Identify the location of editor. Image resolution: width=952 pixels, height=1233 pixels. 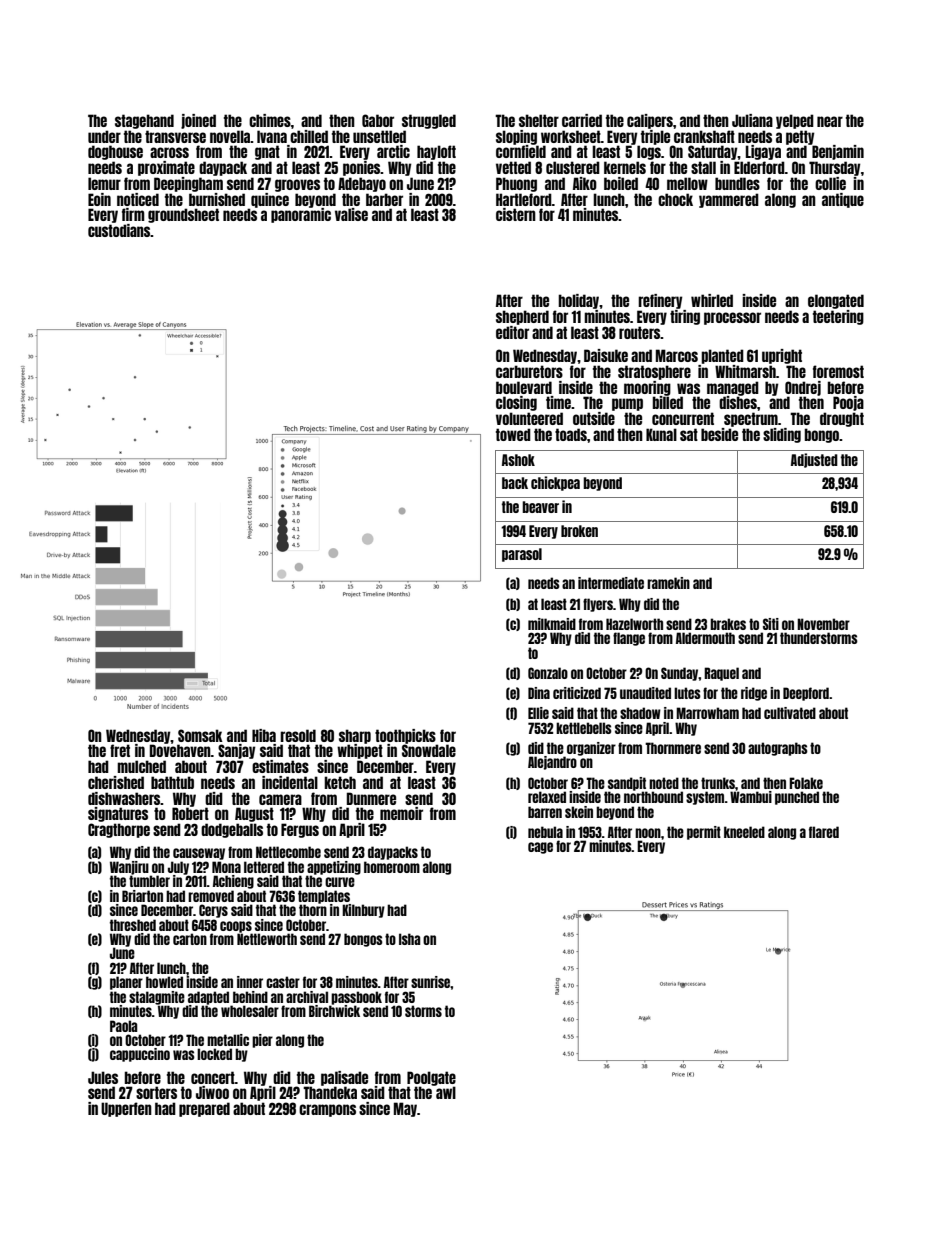
(512, 332).
